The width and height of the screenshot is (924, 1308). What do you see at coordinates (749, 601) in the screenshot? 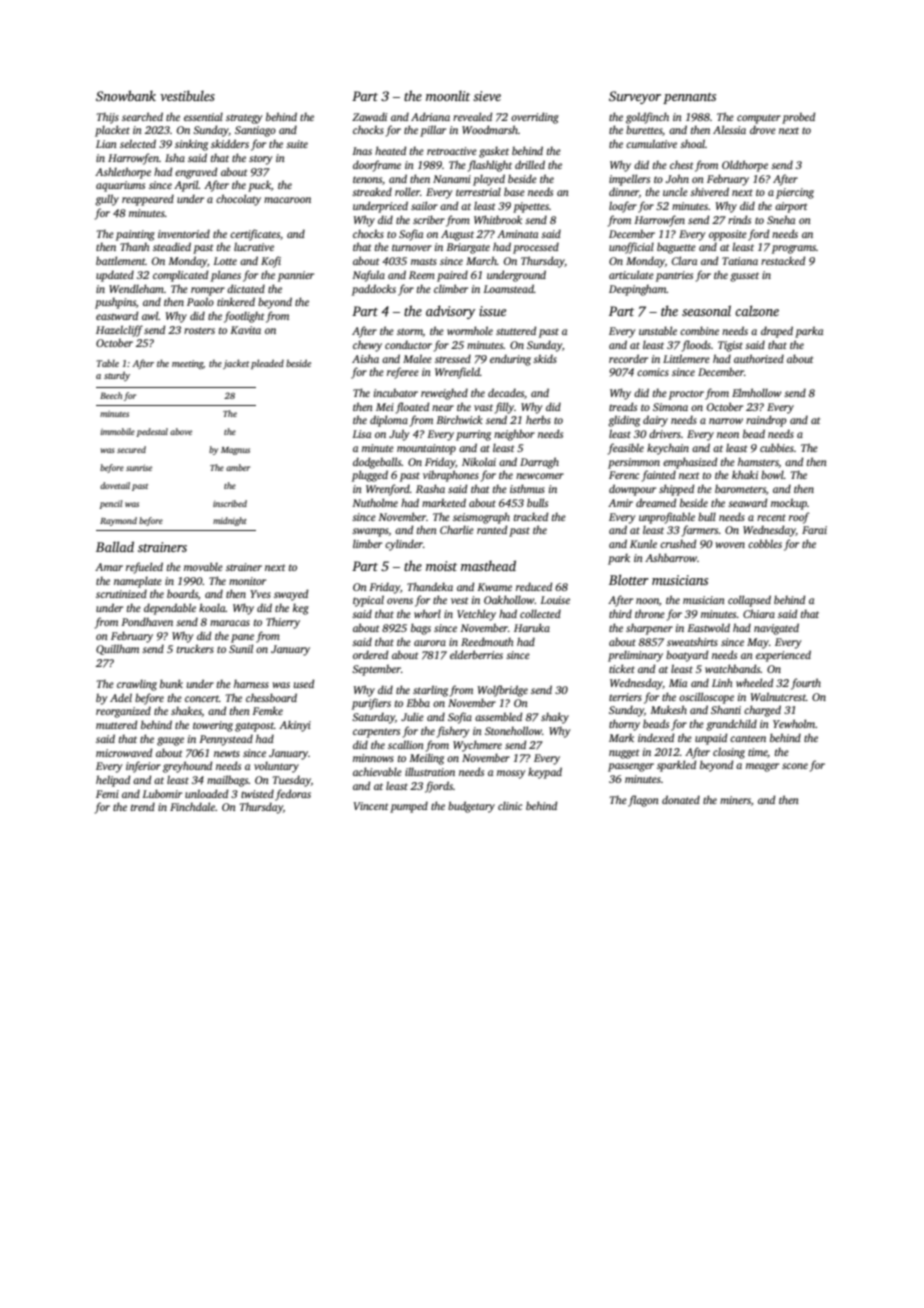
I see `collapsed` at bounding box center [749, 601].
